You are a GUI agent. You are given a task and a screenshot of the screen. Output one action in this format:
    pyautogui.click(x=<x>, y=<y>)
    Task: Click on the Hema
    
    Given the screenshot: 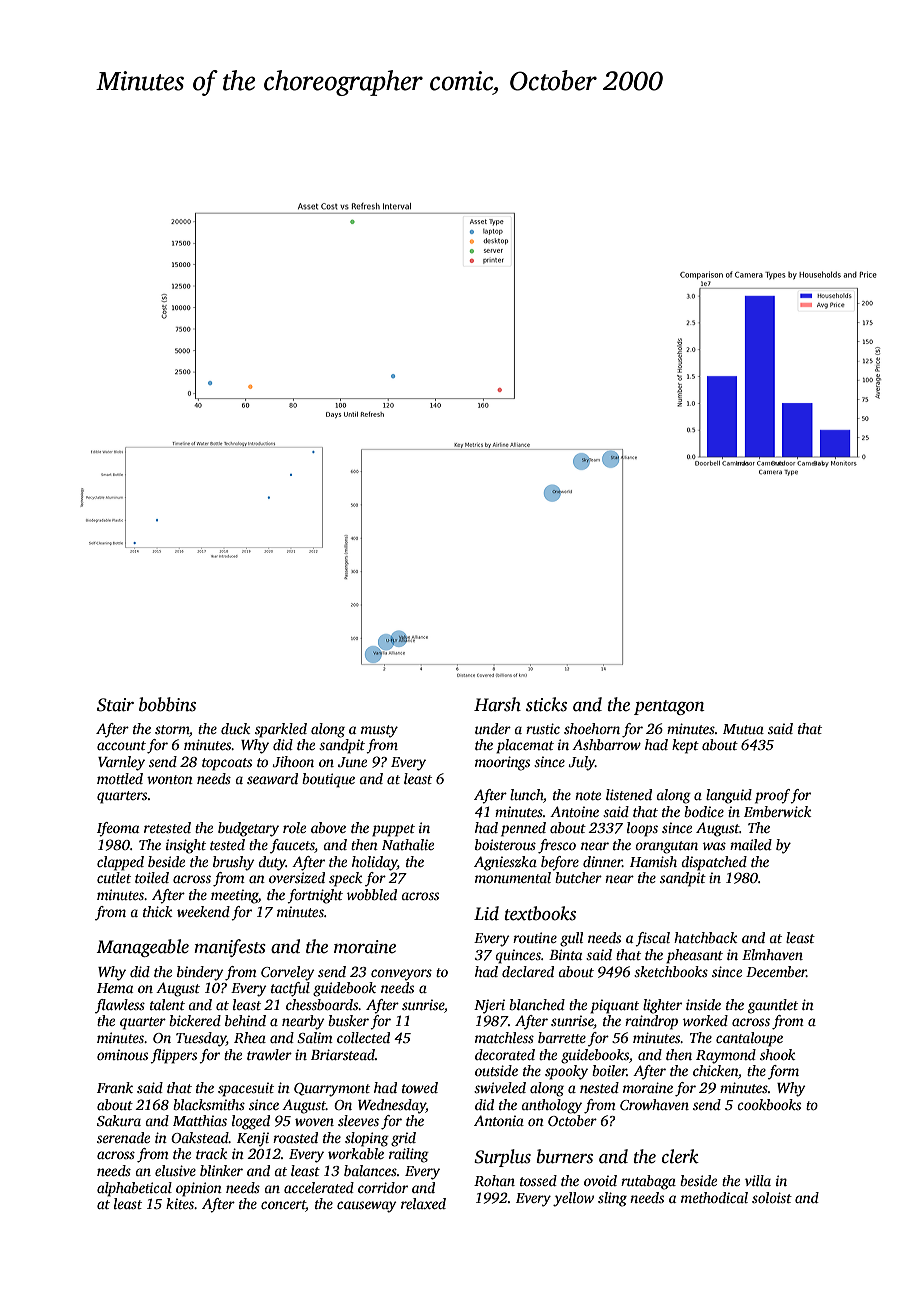 What is the action you would take?
    pyautogui.click(x=115, y=988)
